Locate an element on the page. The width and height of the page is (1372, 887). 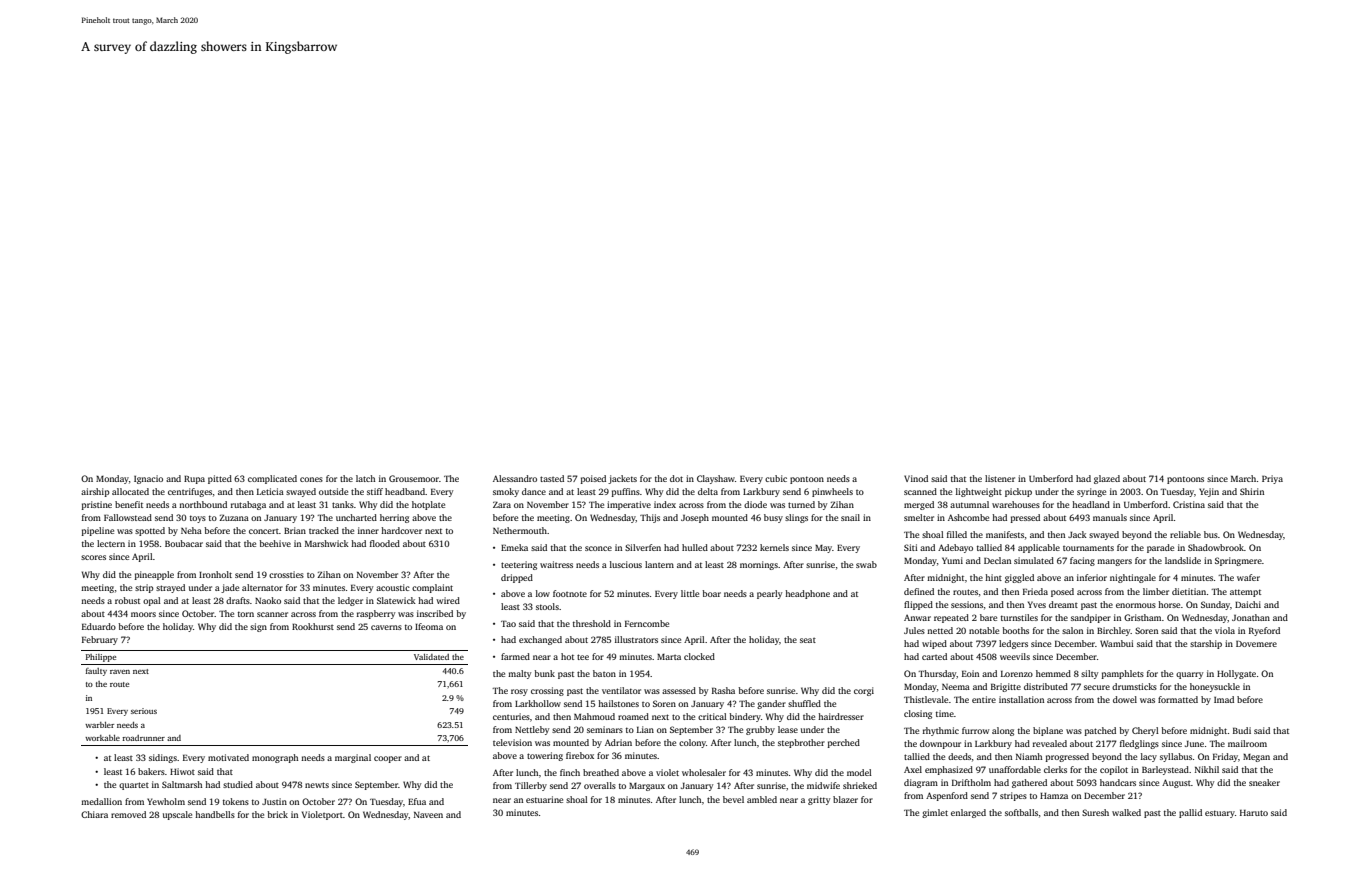
Tillerby is located at coordinates (531, 786).
